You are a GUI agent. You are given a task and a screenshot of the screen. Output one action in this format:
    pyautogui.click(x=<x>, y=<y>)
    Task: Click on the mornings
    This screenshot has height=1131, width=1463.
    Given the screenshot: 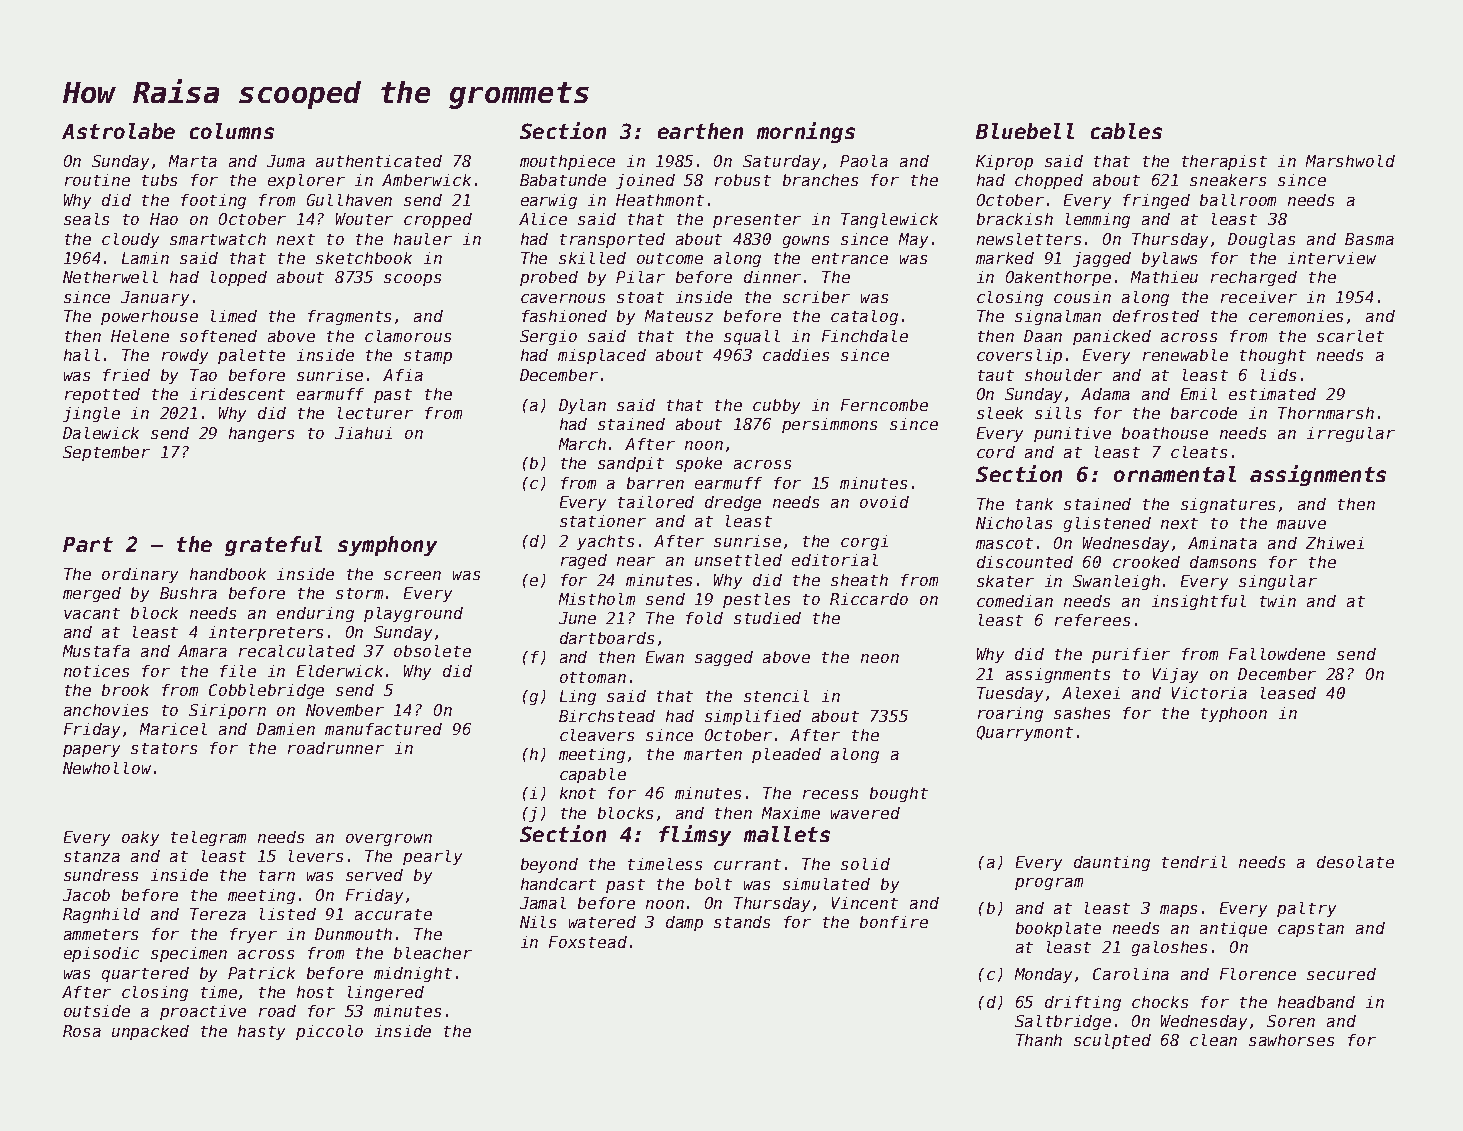 What is the action you would take?
    pyautogui.click(x=806, y=132)
